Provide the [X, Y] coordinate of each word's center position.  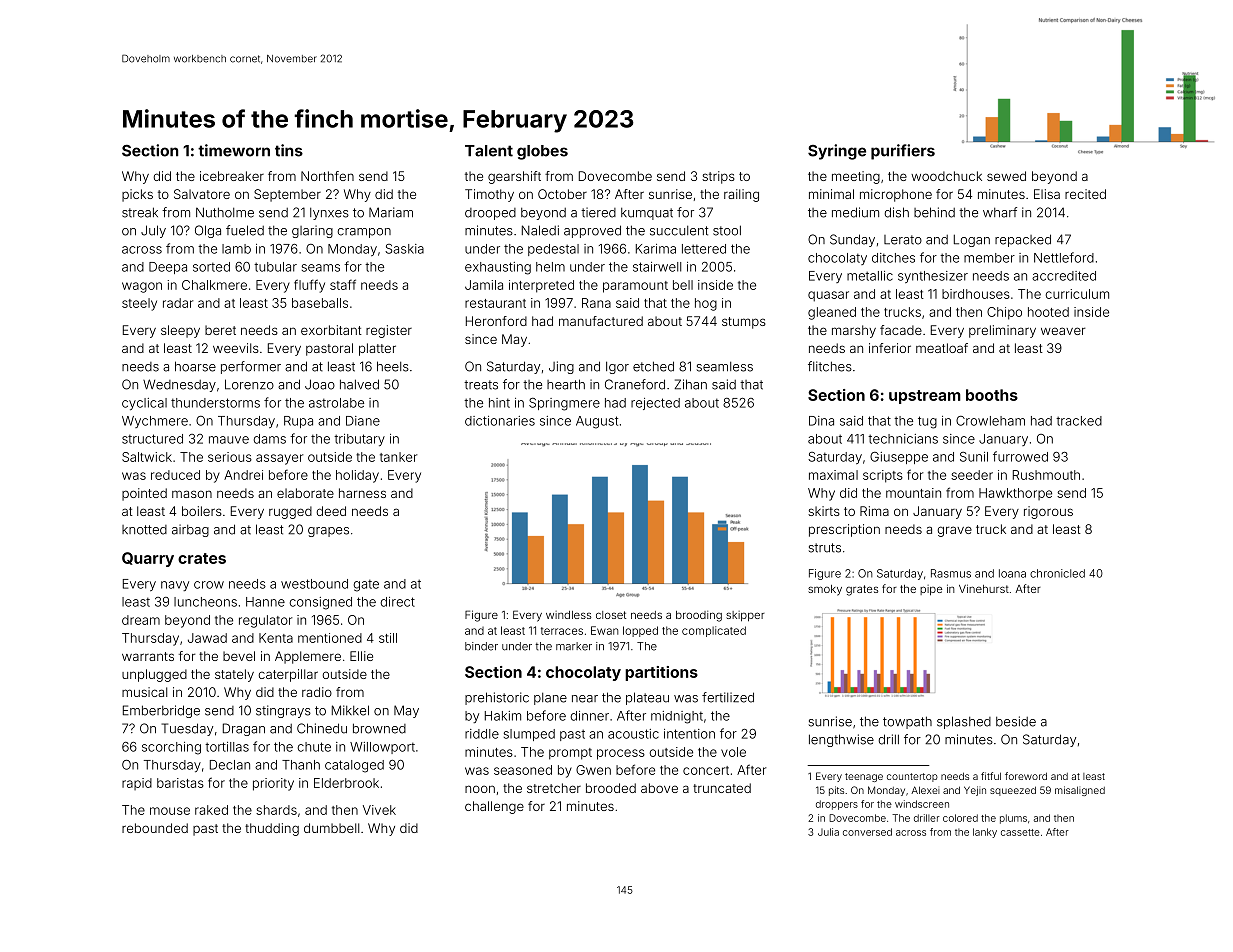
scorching [171, 748]
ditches [893, 258]
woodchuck [946, 176]
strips [718, 177]
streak [140, 212]
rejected [655, 404]
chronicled [1057, 573]
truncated [722, 788]
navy [175, 586]
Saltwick [147, 457]
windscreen [922, 804]
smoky [825, 590]
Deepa [168, 268]
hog [706, 304]
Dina [821, 421]
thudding [272, 829]
